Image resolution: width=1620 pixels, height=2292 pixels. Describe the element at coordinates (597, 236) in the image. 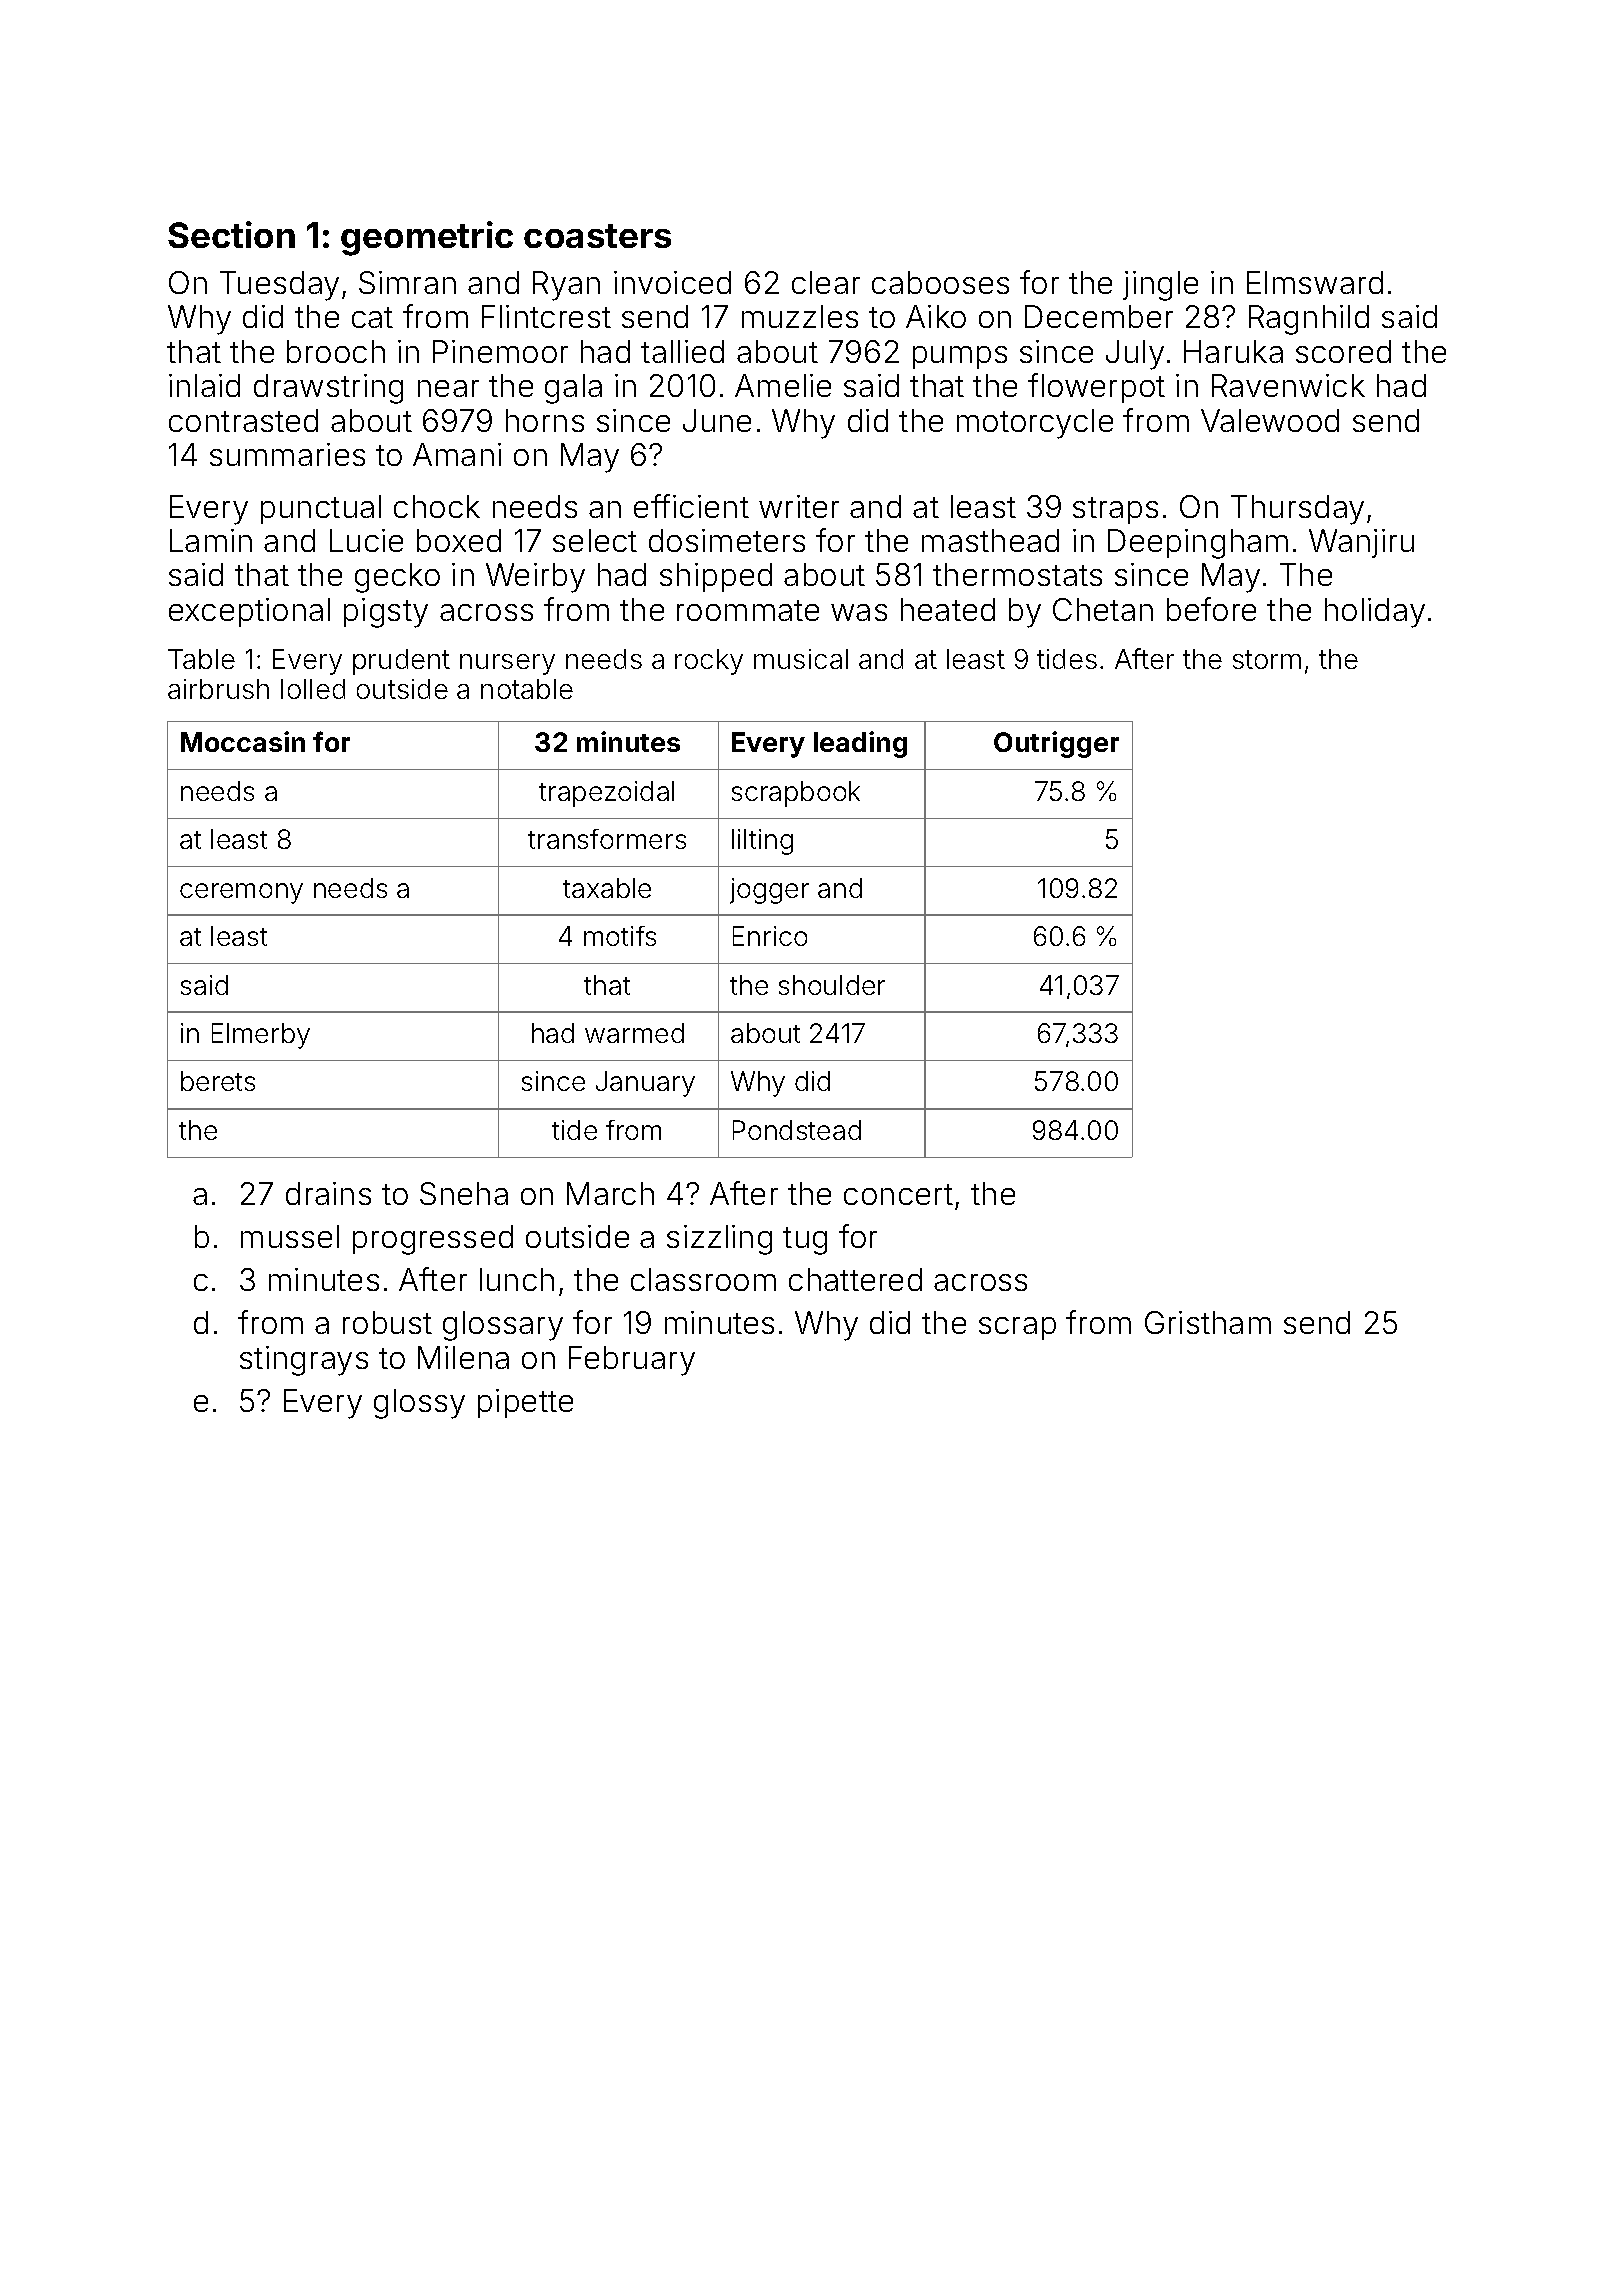

I see `coasters` at that location.
